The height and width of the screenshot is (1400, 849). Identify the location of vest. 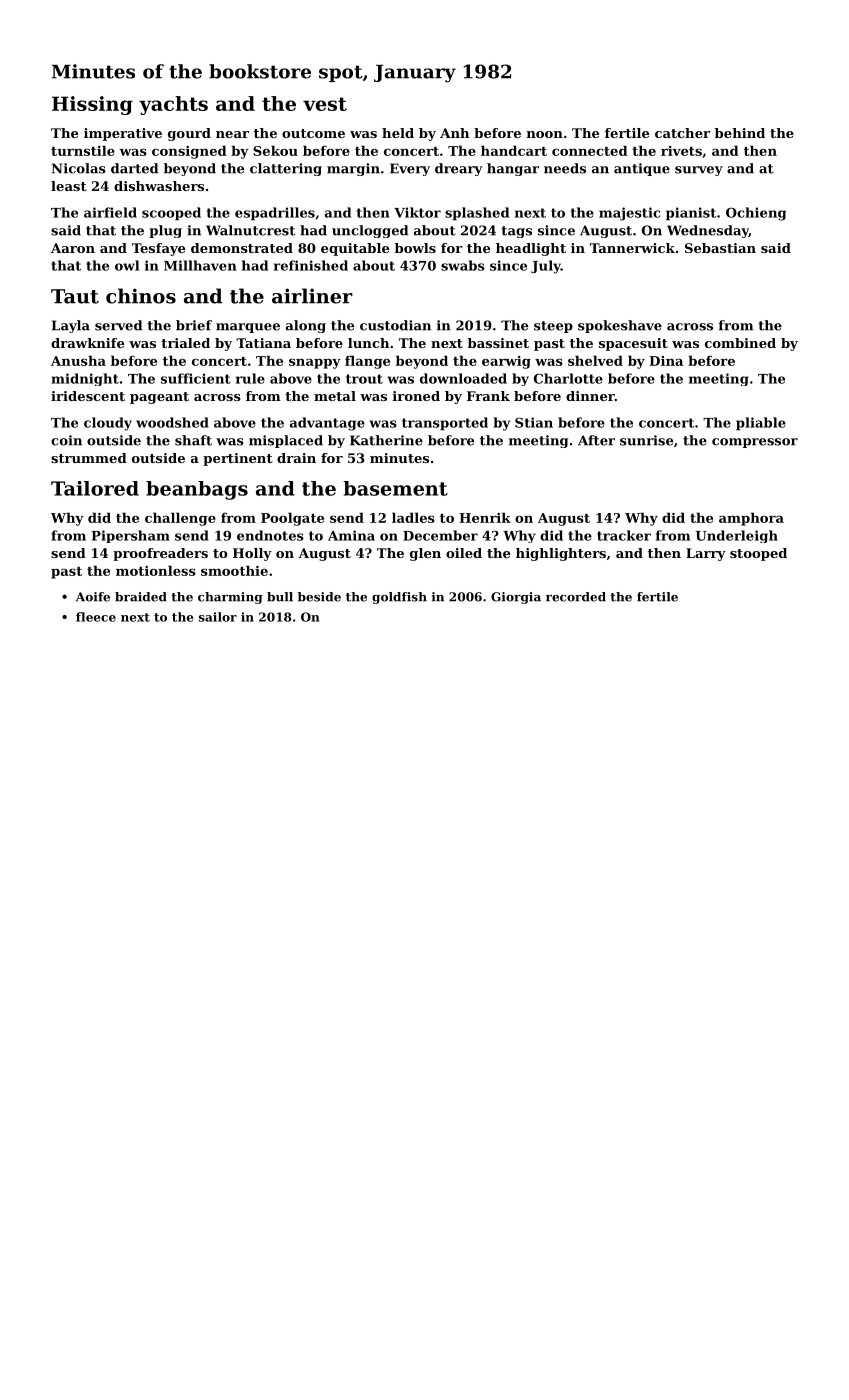
(325, 104).
